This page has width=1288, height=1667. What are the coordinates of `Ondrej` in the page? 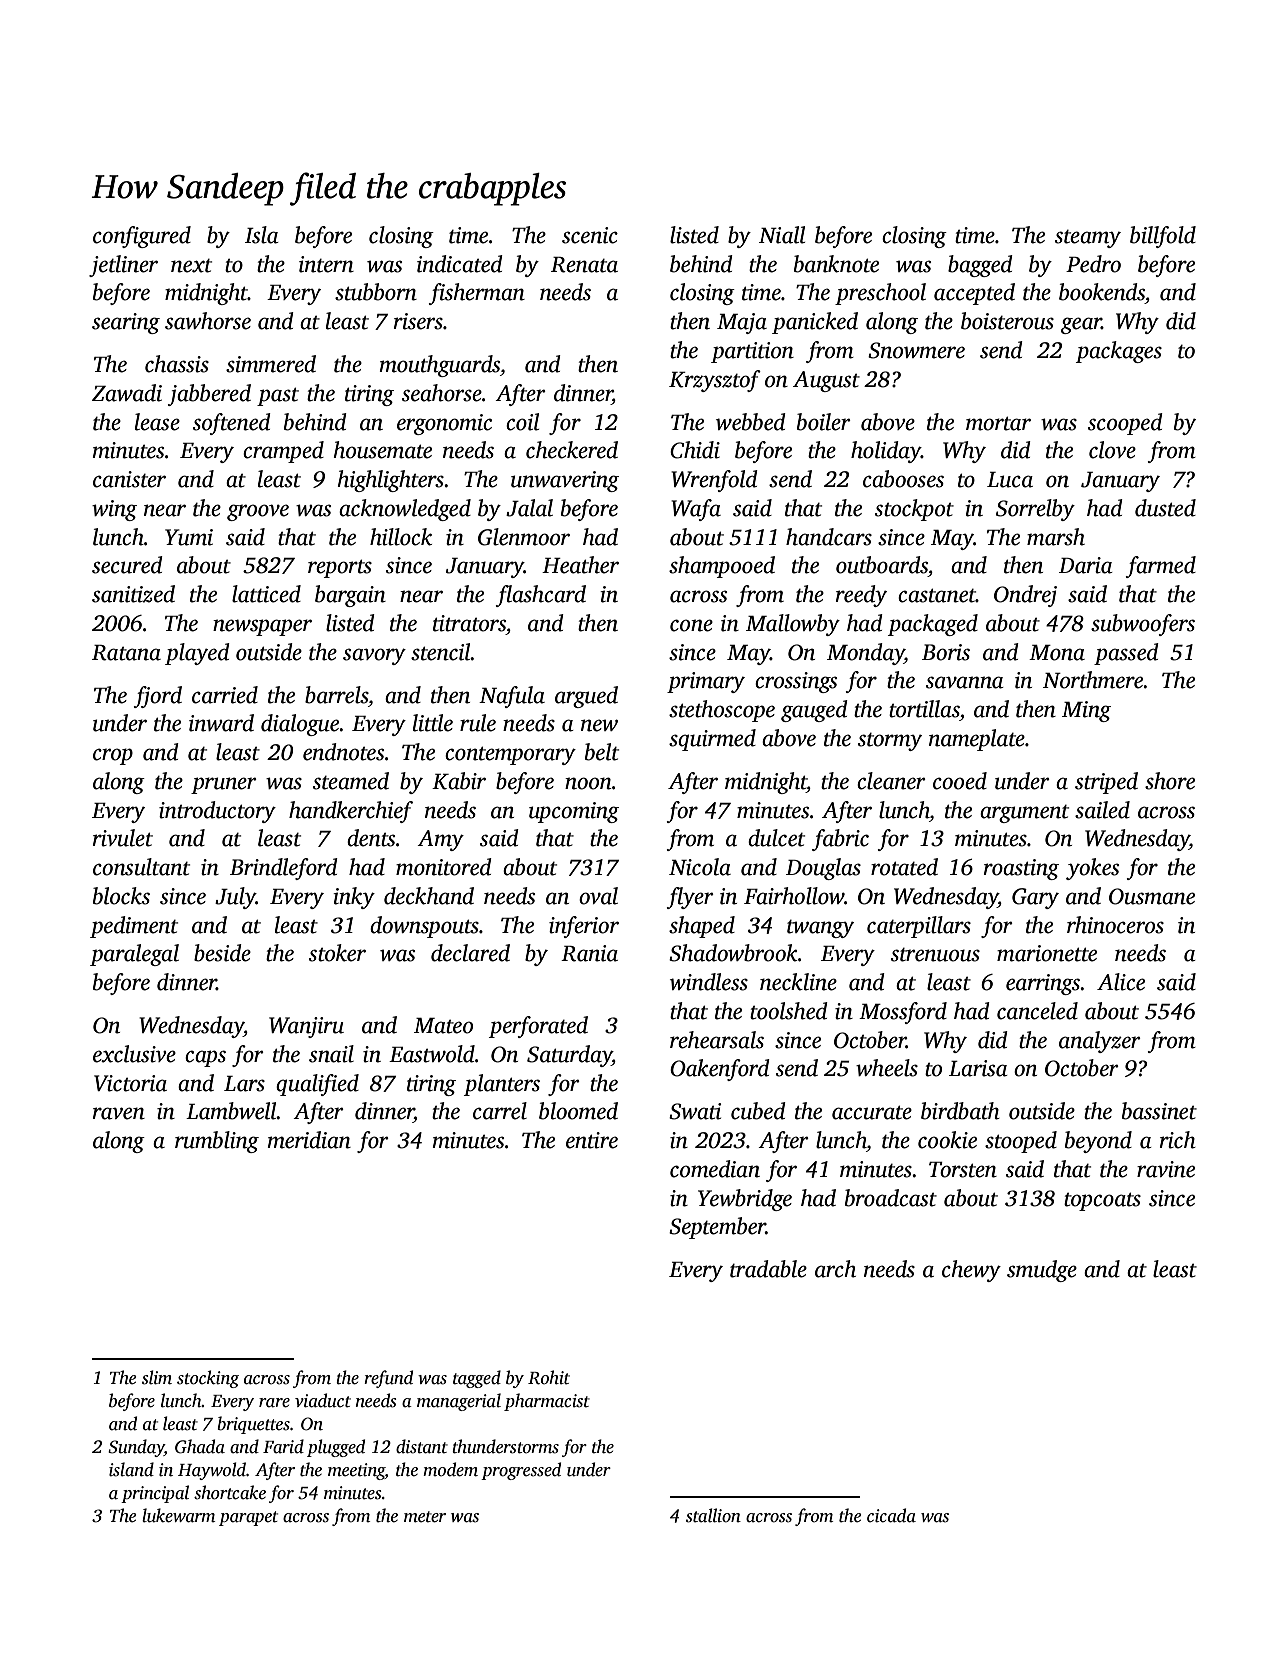 It's located at (1025, 596).
